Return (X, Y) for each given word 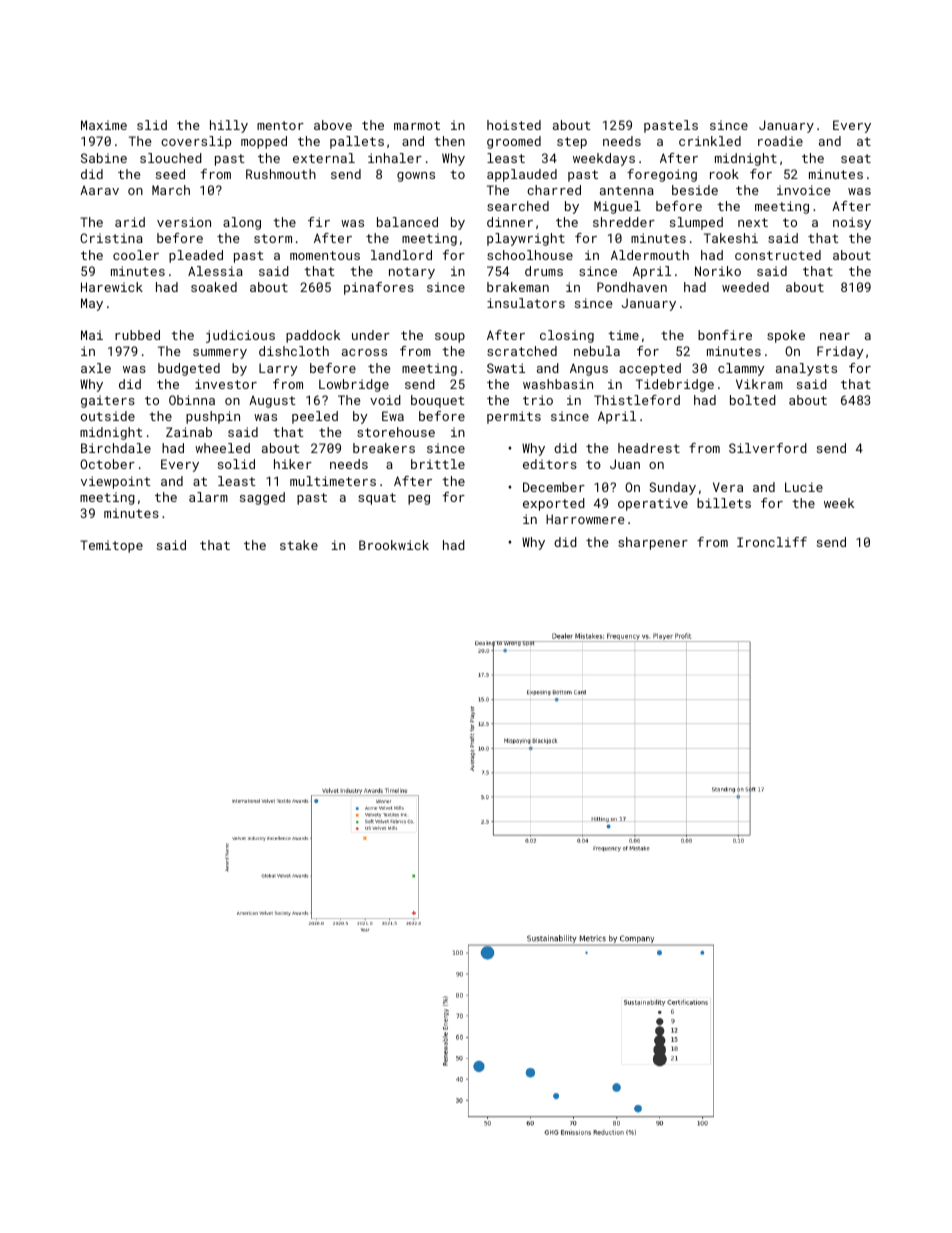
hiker (293, 464)
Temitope (111, 546)
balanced (407, 222)
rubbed (137, 335)
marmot (417, 125)
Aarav (99, 190)
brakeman (518, 287)
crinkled (710, 141)
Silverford (768, 448)
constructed (778, 255)
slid (152, 125)
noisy (852, 223)
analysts (806, 369)
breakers (384, 448)
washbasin (558, 384)
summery (220, 354)
